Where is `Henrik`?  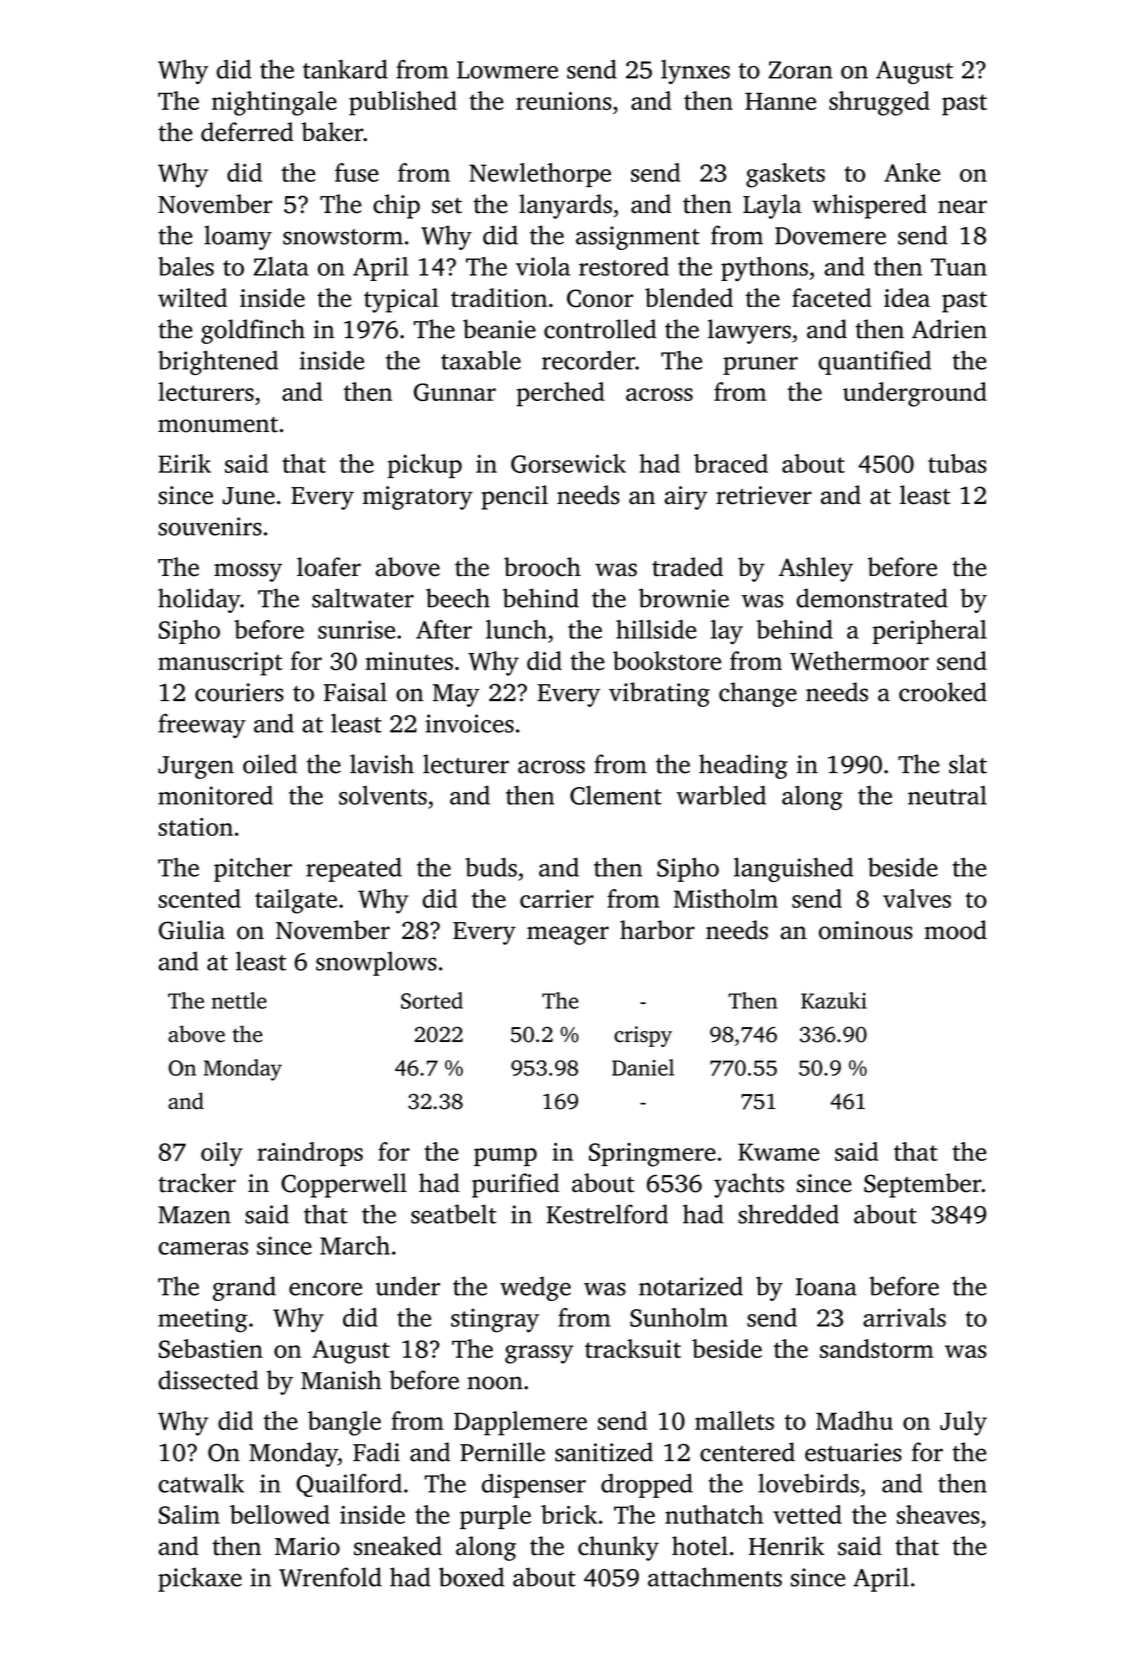
Henrik is located at coordinates (786, 1546).
